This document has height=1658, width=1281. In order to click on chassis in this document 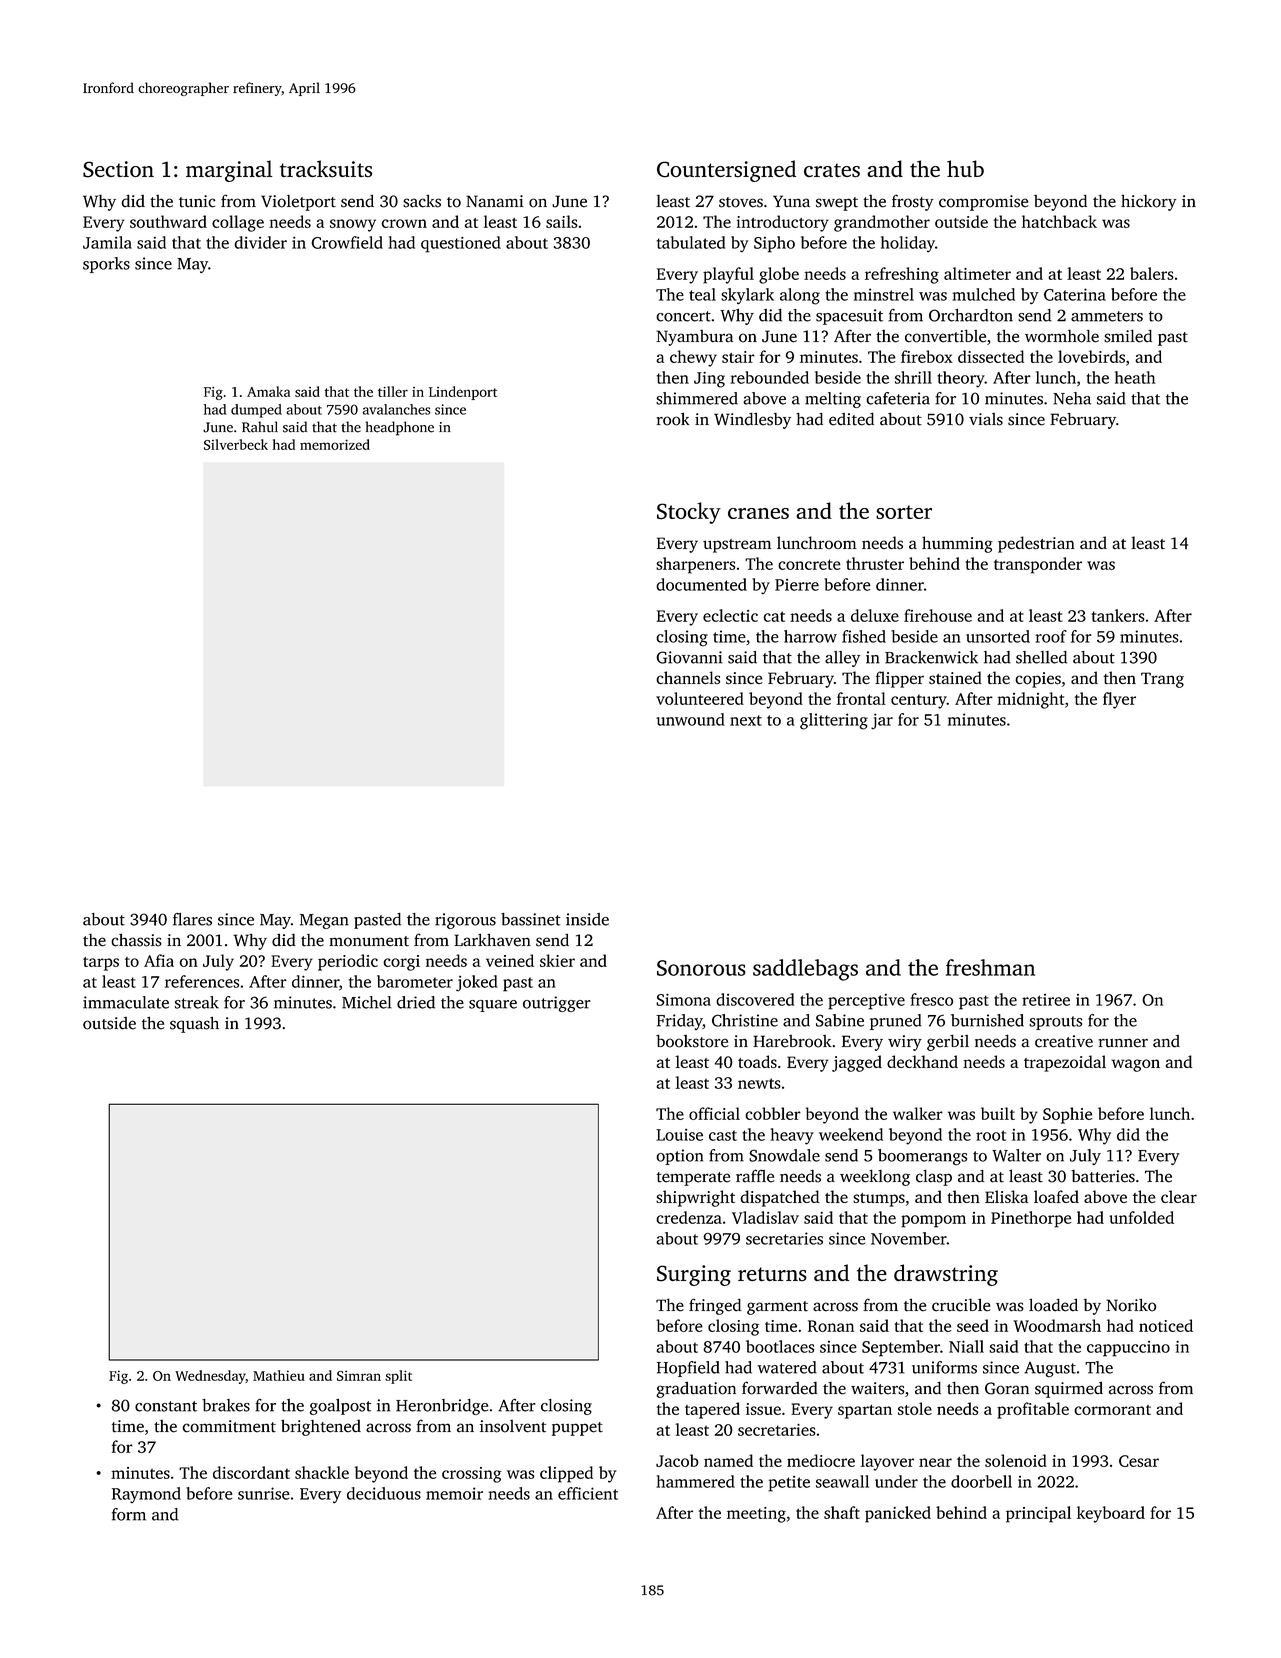, I will do `click(136, 940)`.
